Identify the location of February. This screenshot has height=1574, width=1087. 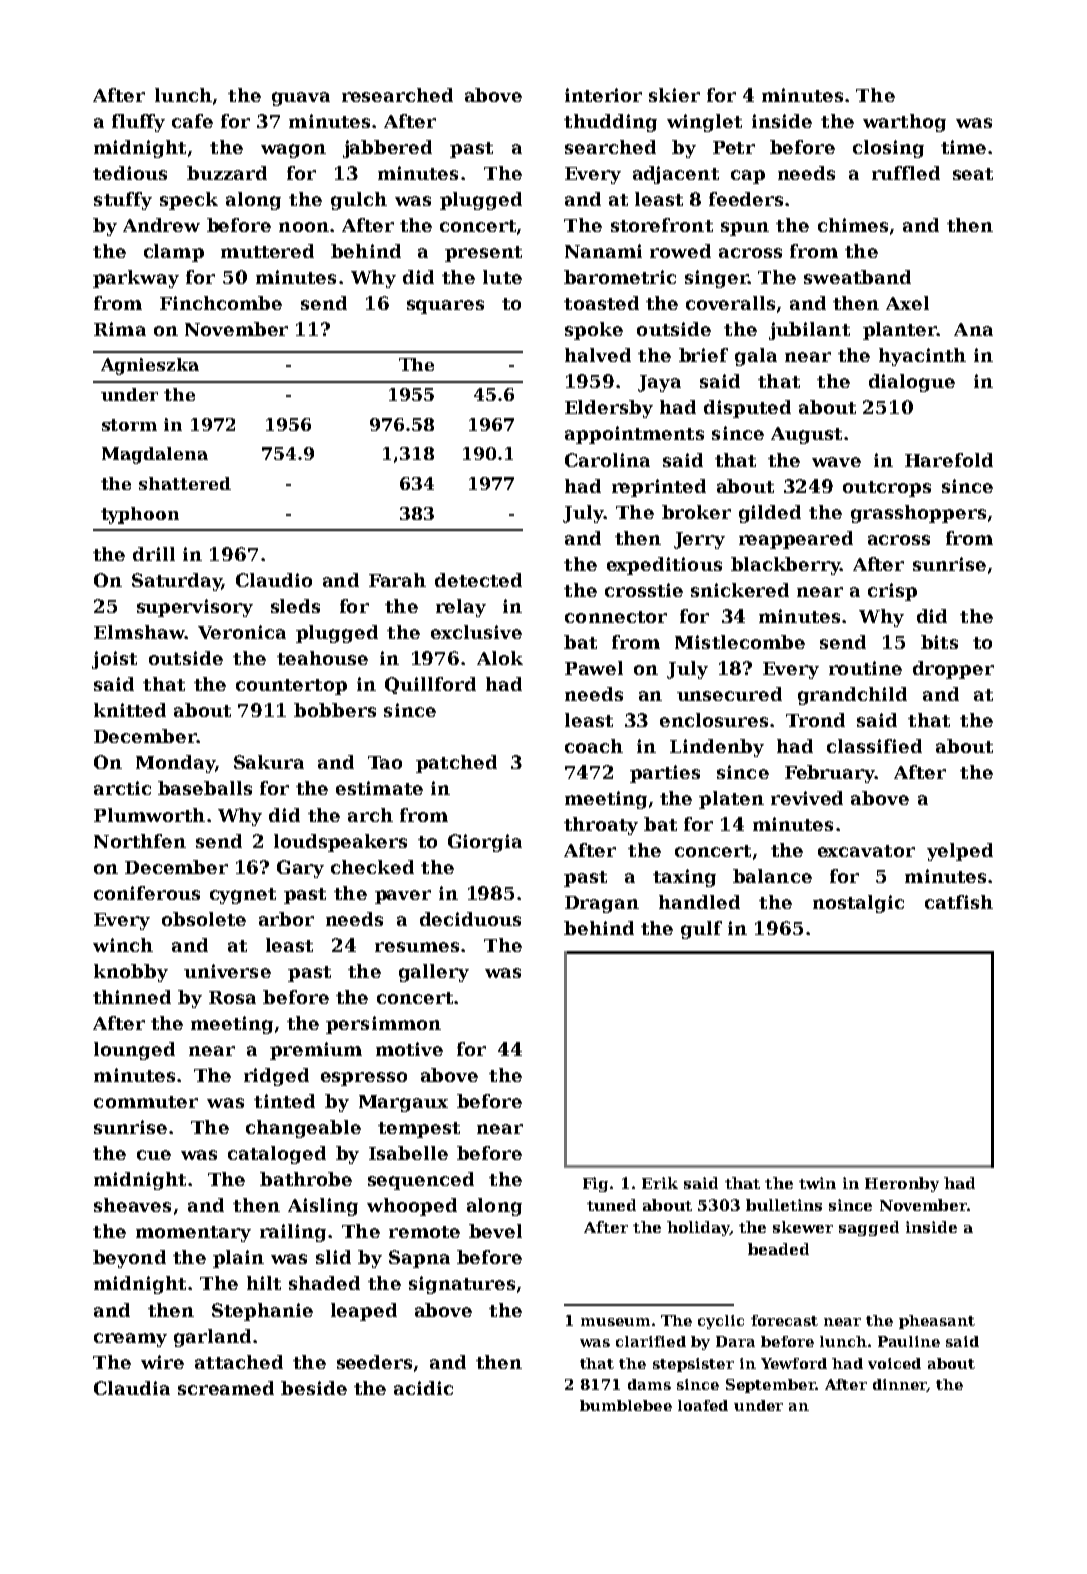
(830, 774).
